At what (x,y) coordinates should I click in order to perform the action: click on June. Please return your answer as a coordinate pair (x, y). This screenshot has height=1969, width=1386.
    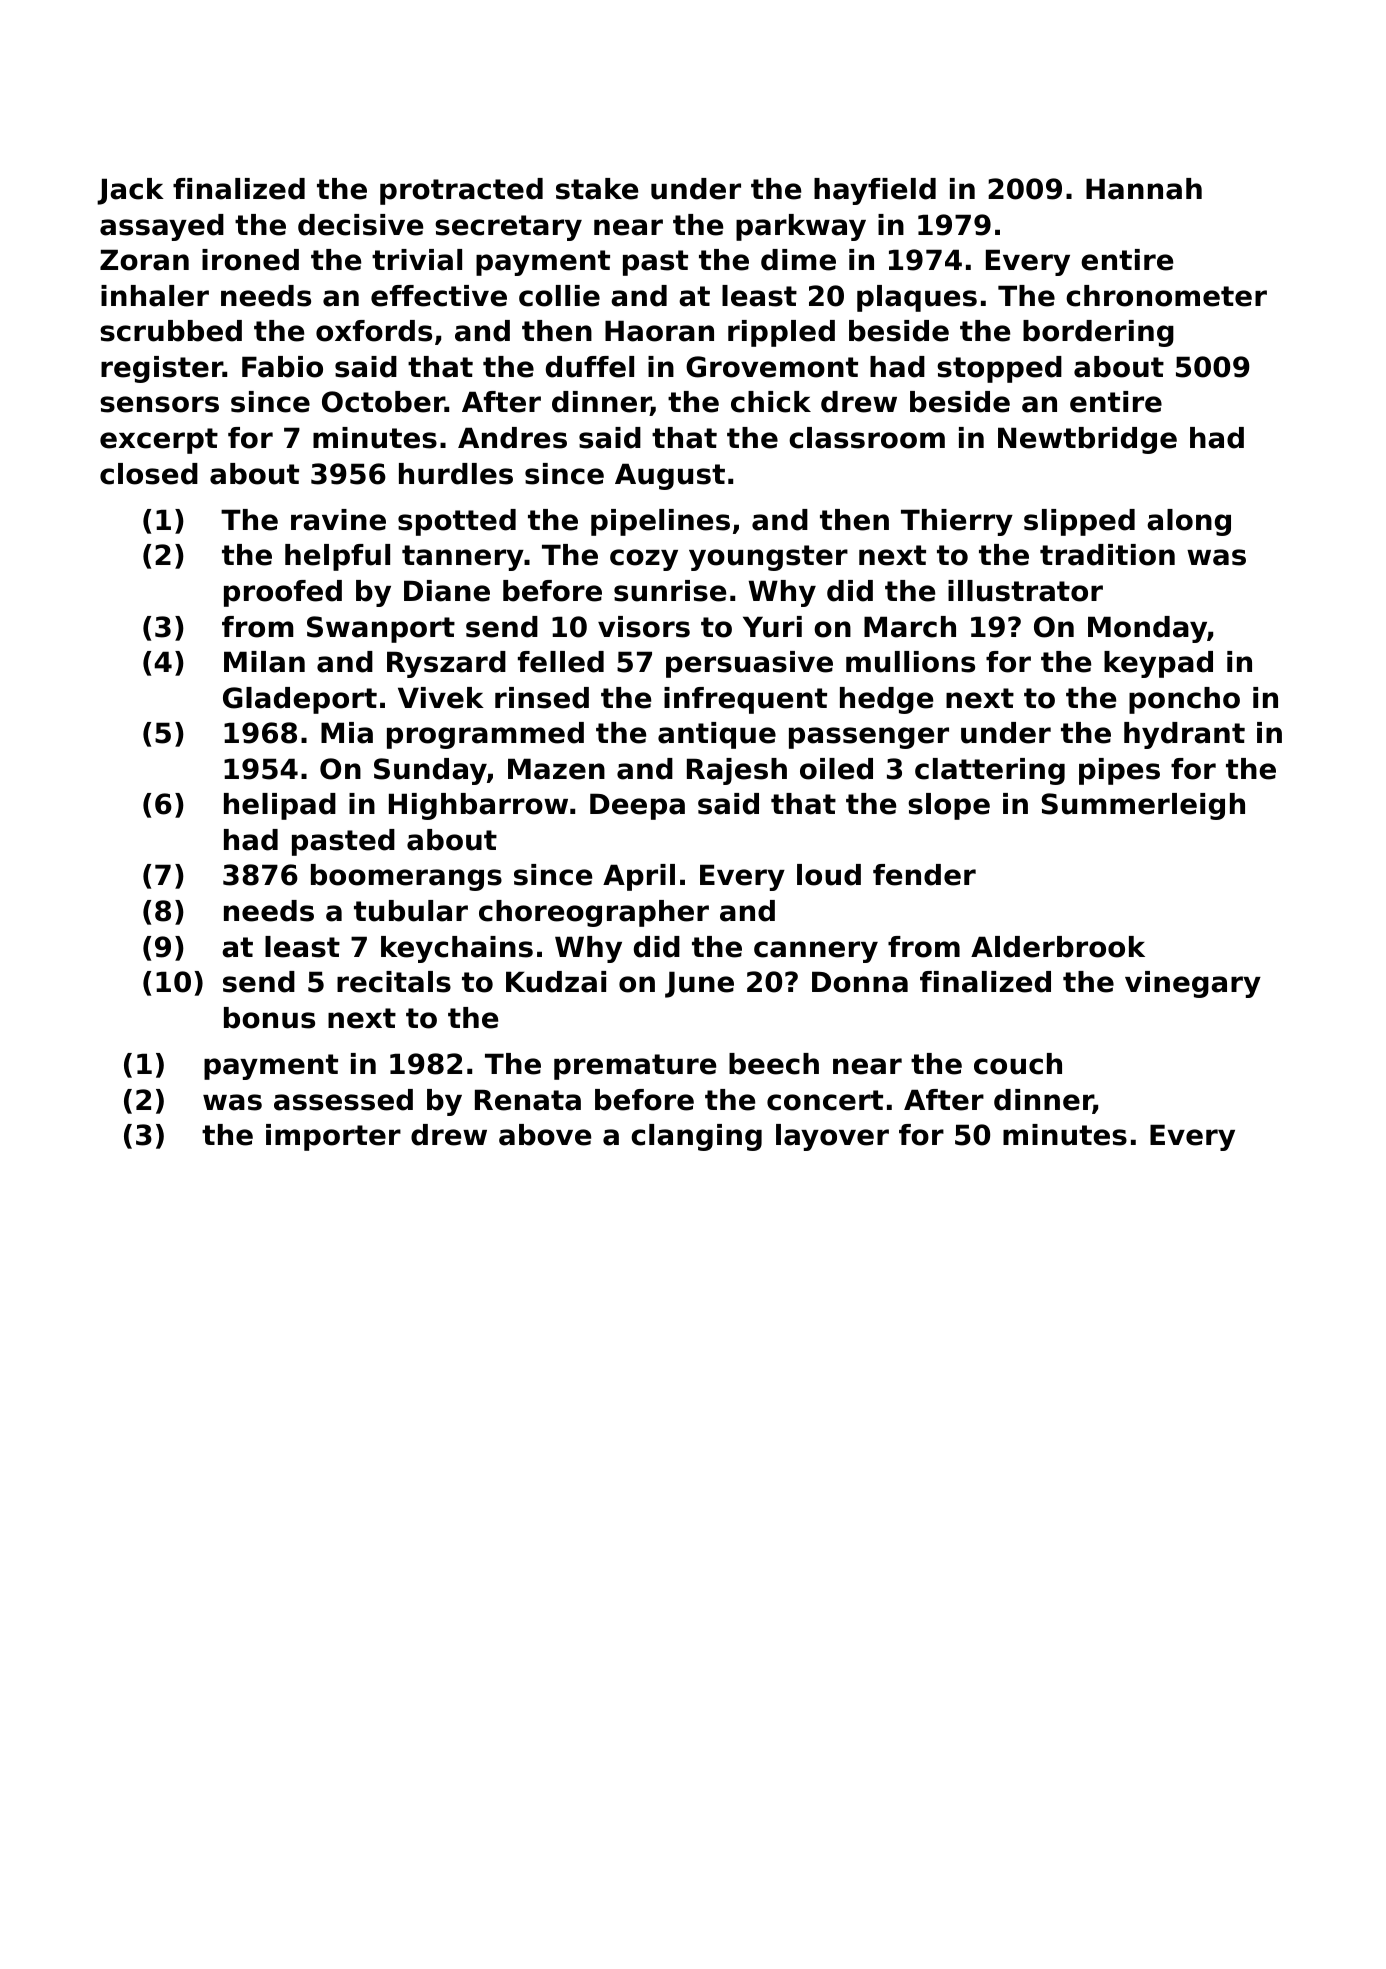
    Looking at the image, I should click on (699, 984).
